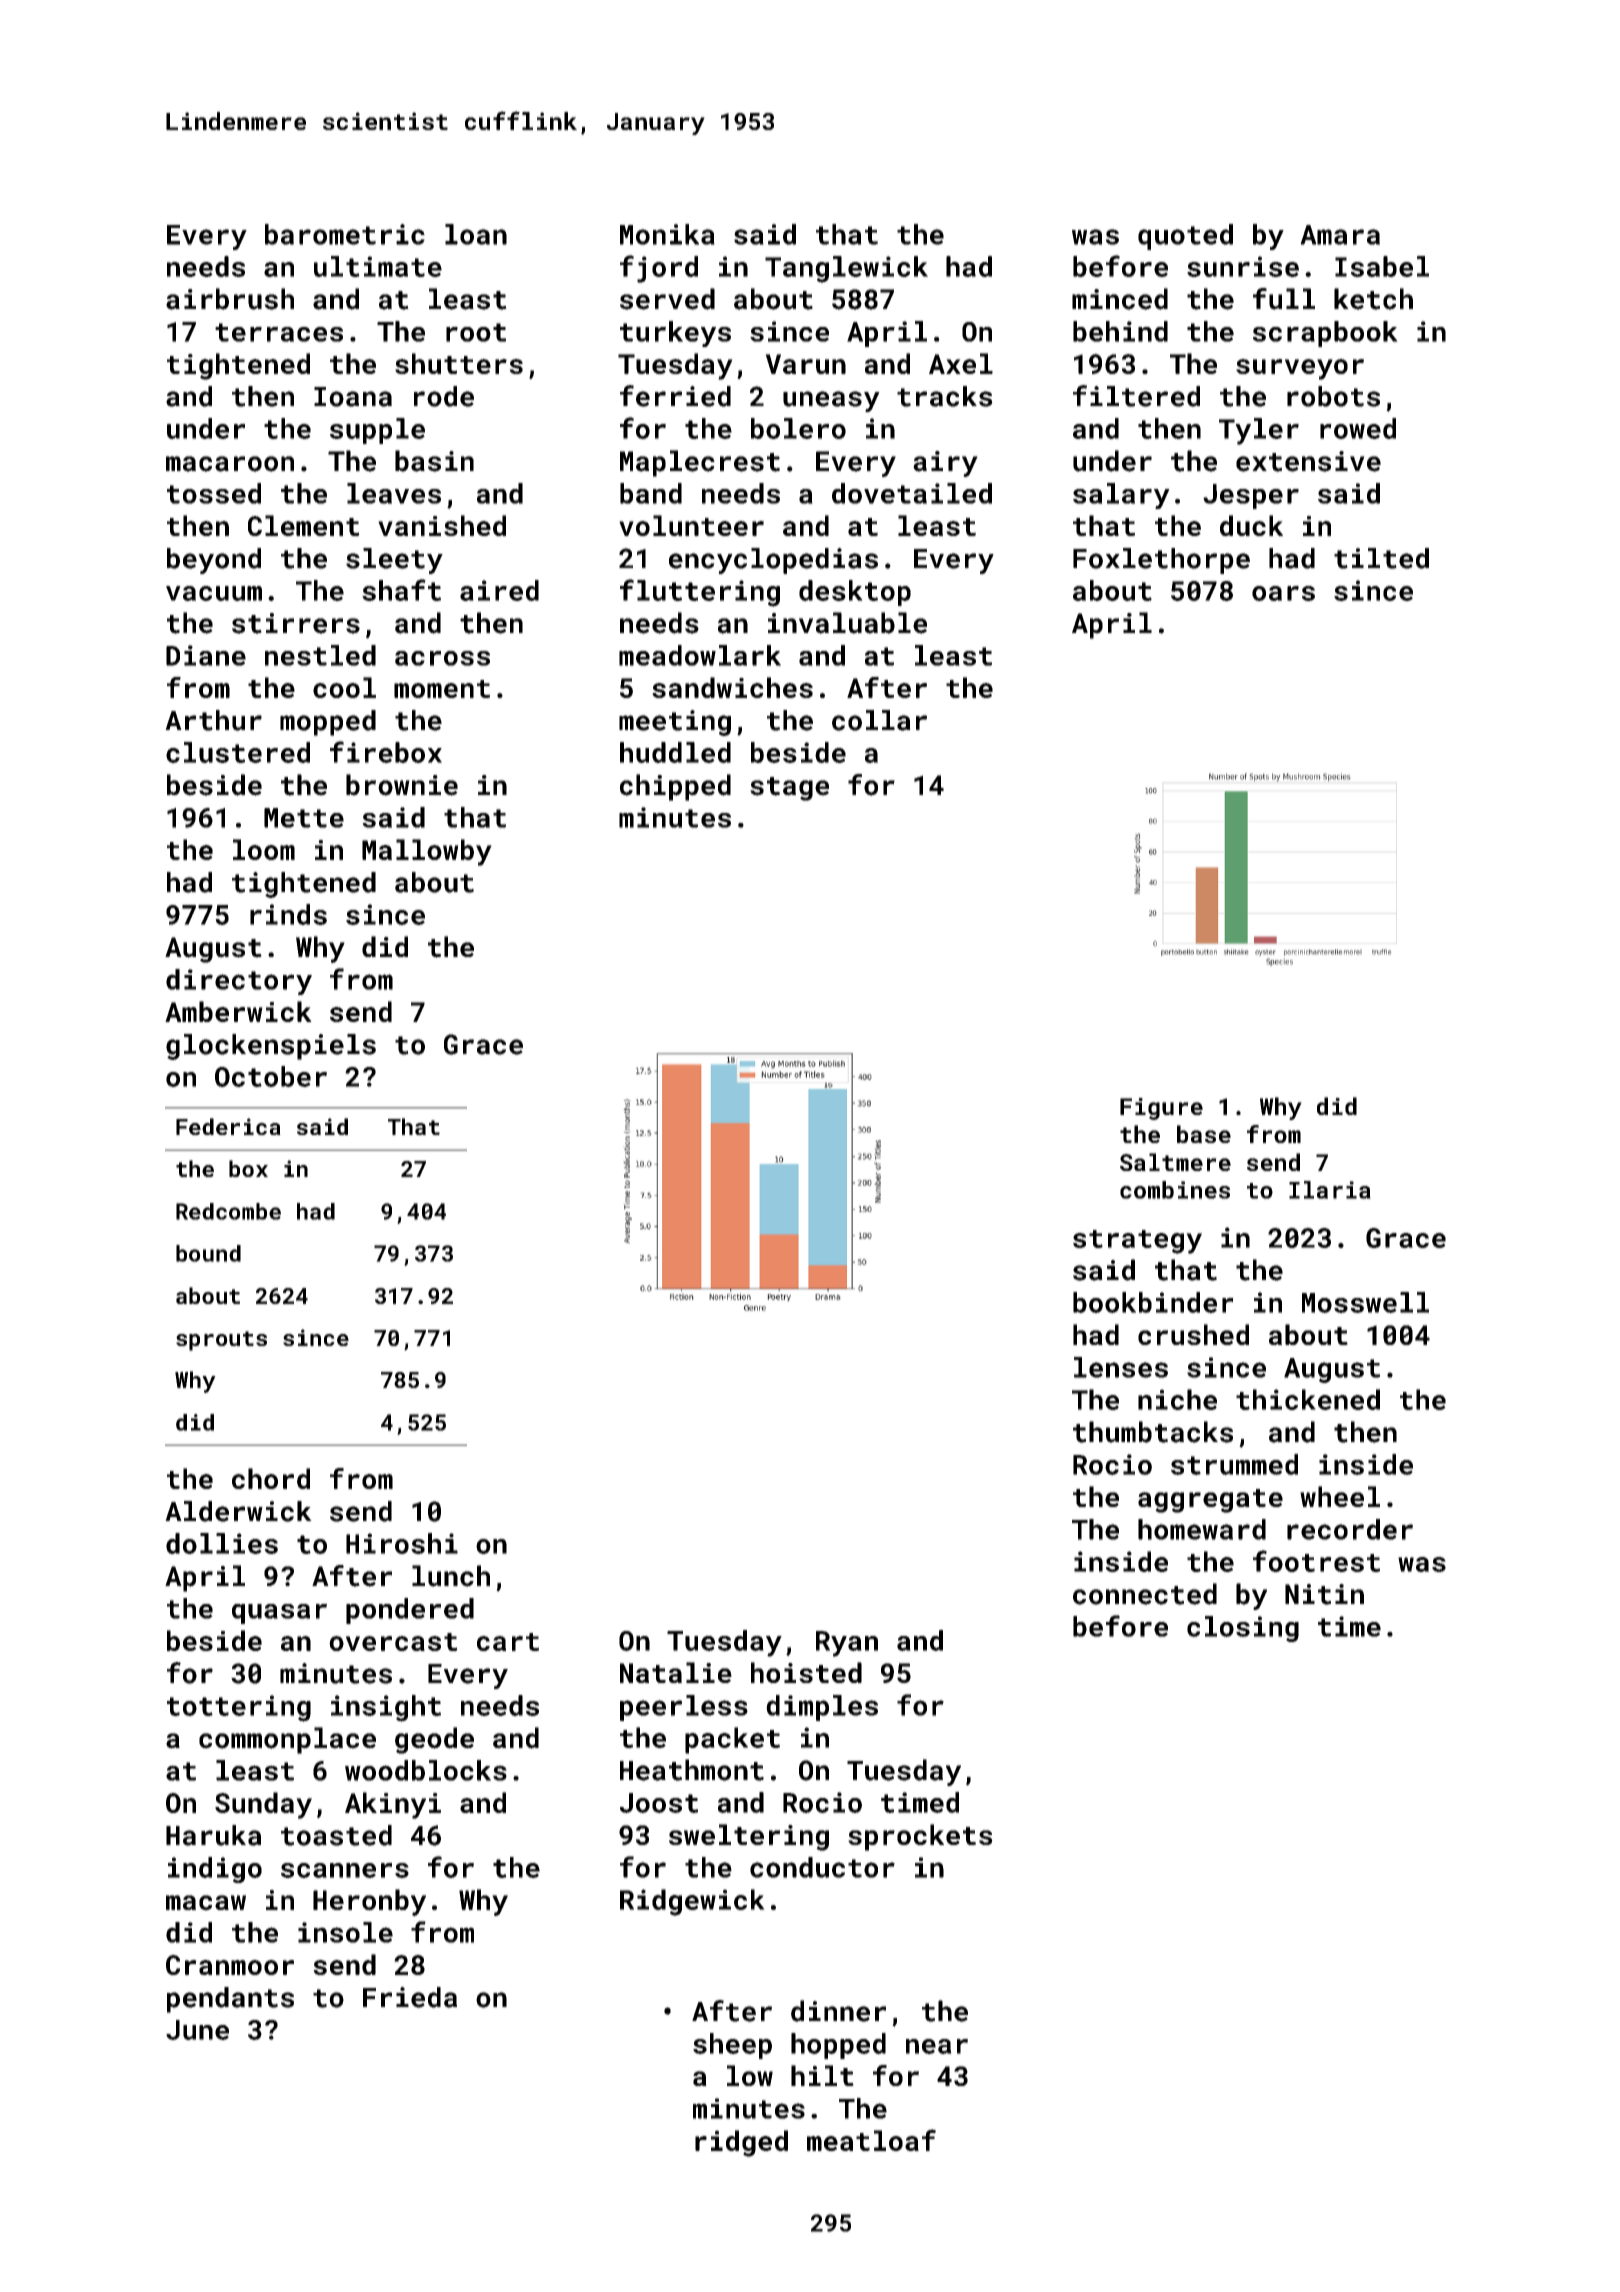 The image size is (1620, 2292). Describe the element at coordinates (345, 234) in the page. I see `barometric` at that location.
